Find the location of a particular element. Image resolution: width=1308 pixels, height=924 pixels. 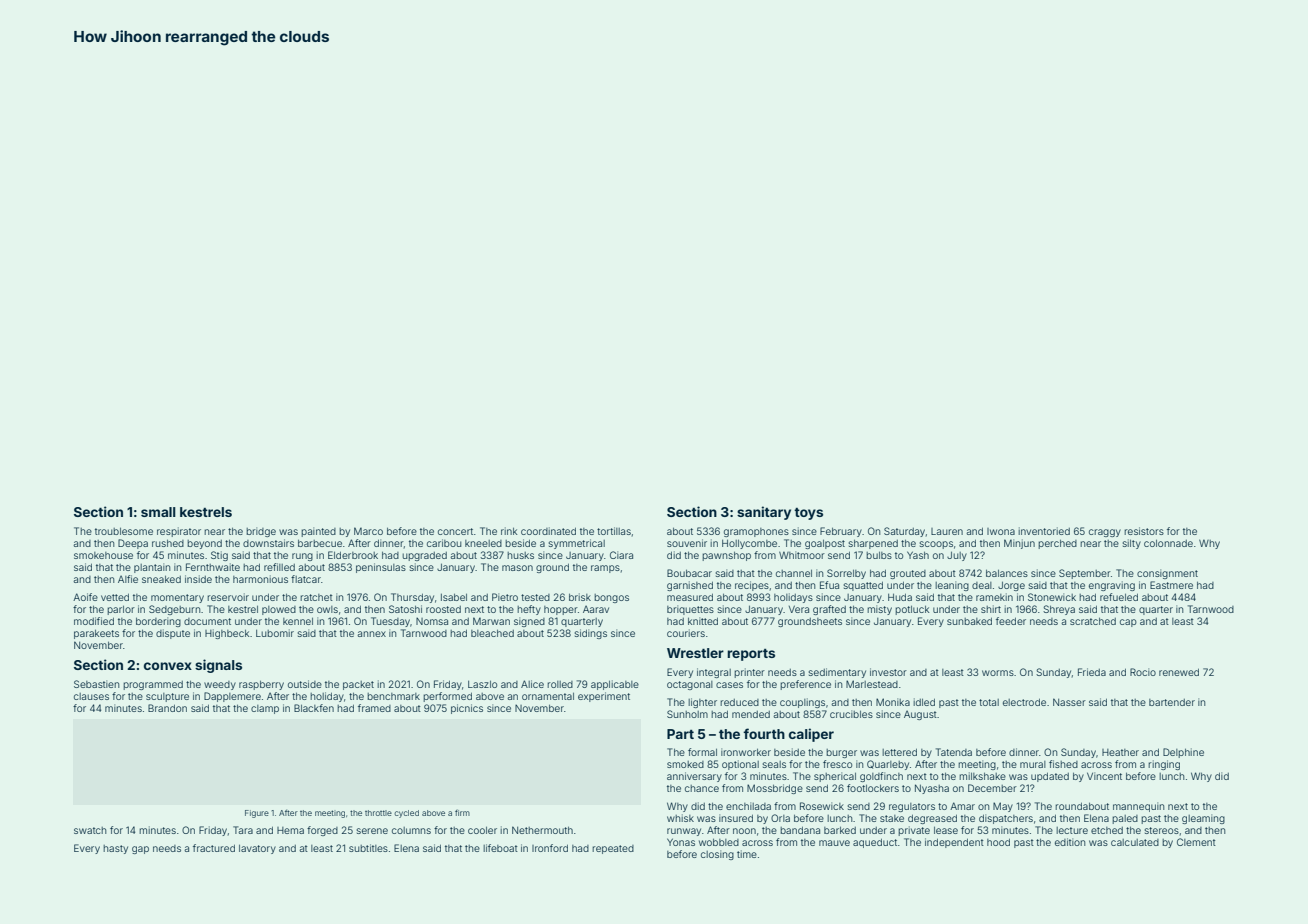

Fernthwaite is located at coordinates (213, 567).
